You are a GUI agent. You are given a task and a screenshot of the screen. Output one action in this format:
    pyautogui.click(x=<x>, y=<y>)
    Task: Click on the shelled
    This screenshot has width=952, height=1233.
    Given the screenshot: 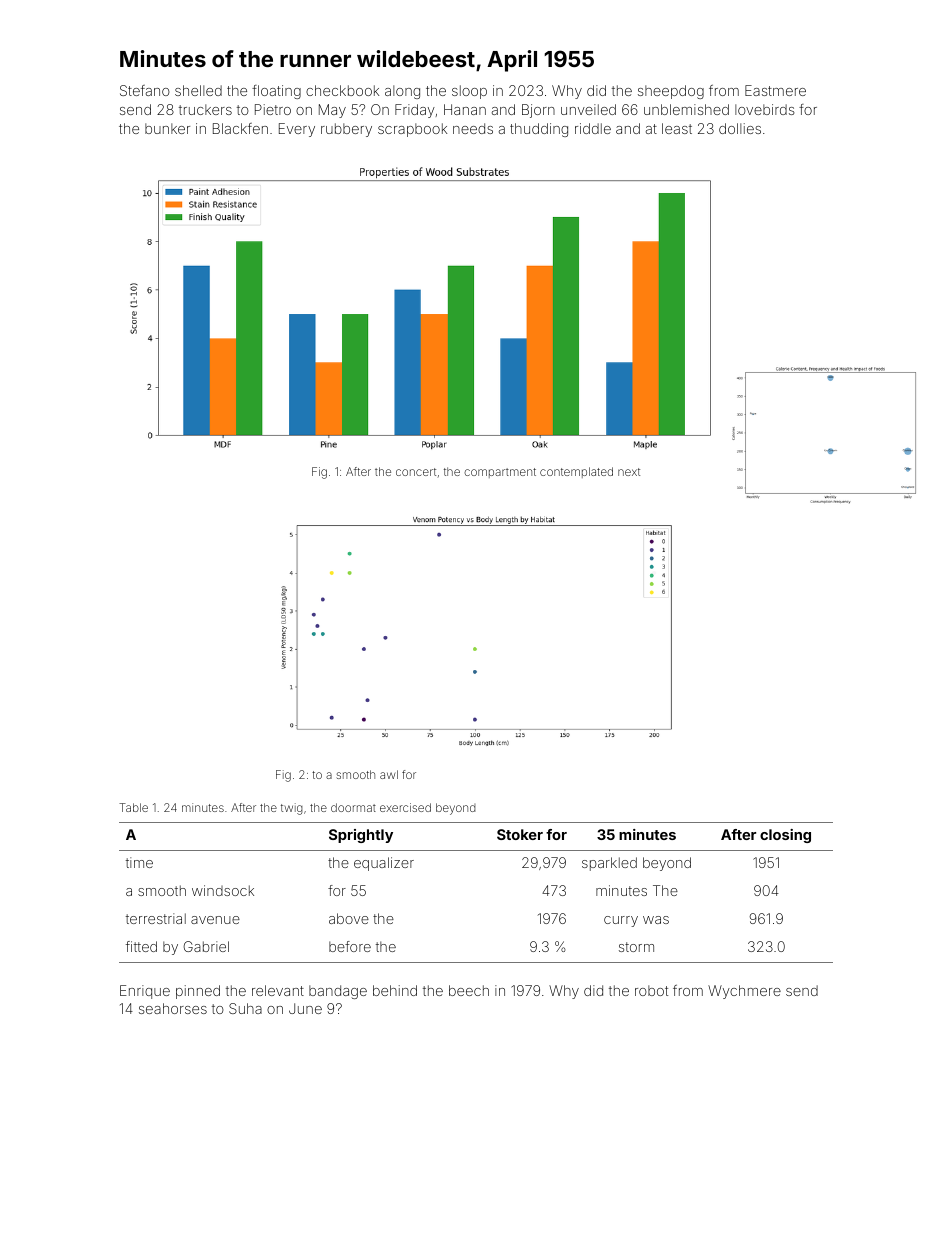 What is the action you would take?
    pyautogui.click(x=198, y=90)
